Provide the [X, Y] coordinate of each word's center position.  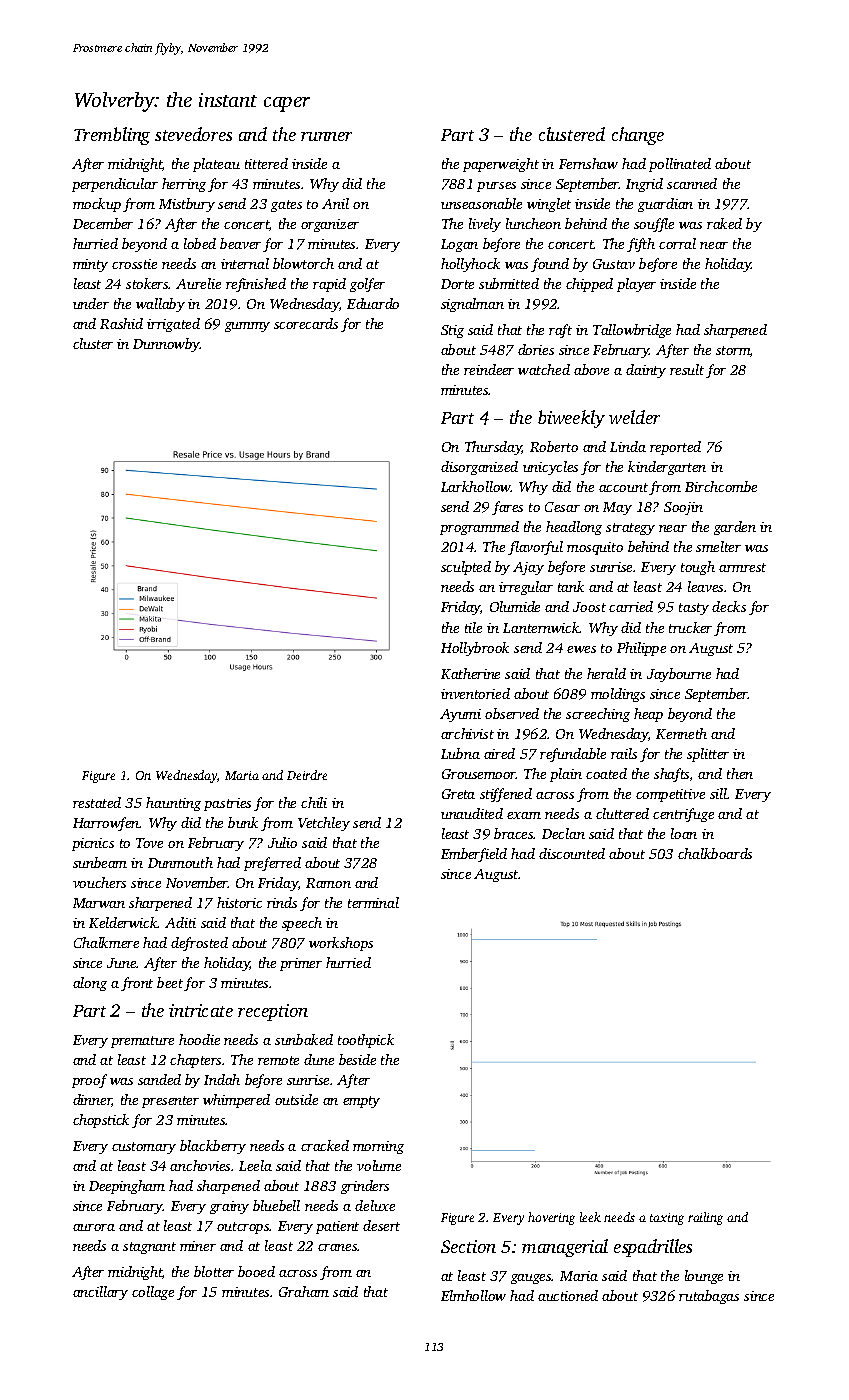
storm [733, 350]
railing [705, 1218]
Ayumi [460, 715]
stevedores [193, 134]
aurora [94, 1227]
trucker [690, 627]
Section [468, 1246]
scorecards [306, 323]
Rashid [121, 323]
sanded [159, 1079]
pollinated [680, 165]
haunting [173, 804]
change [638, 136]
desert [381, 1225]
